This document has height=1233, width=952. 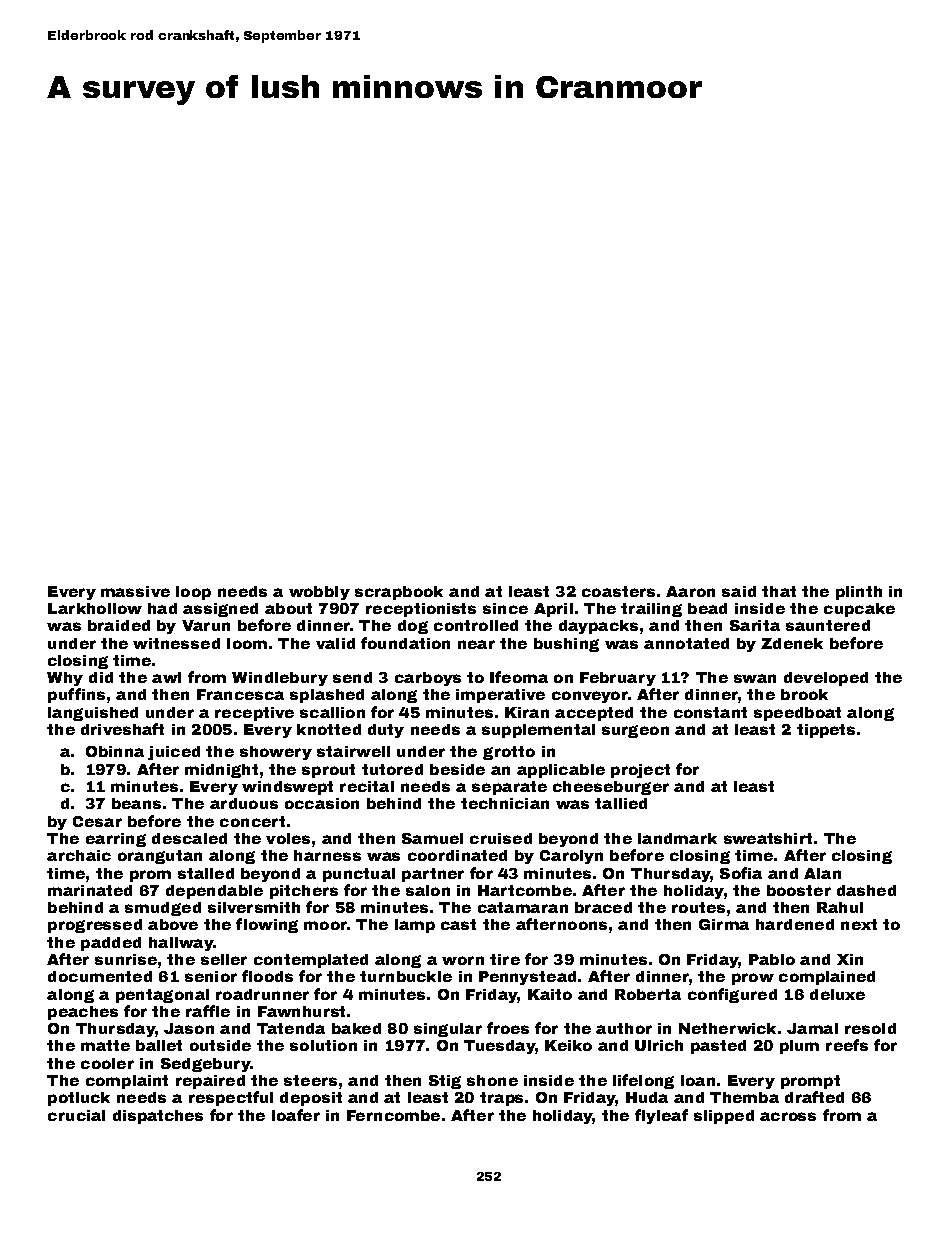 What do you see at coordinates (399, 593) in the document?
I see `scrapbook` at bounding box center [399, 593].
